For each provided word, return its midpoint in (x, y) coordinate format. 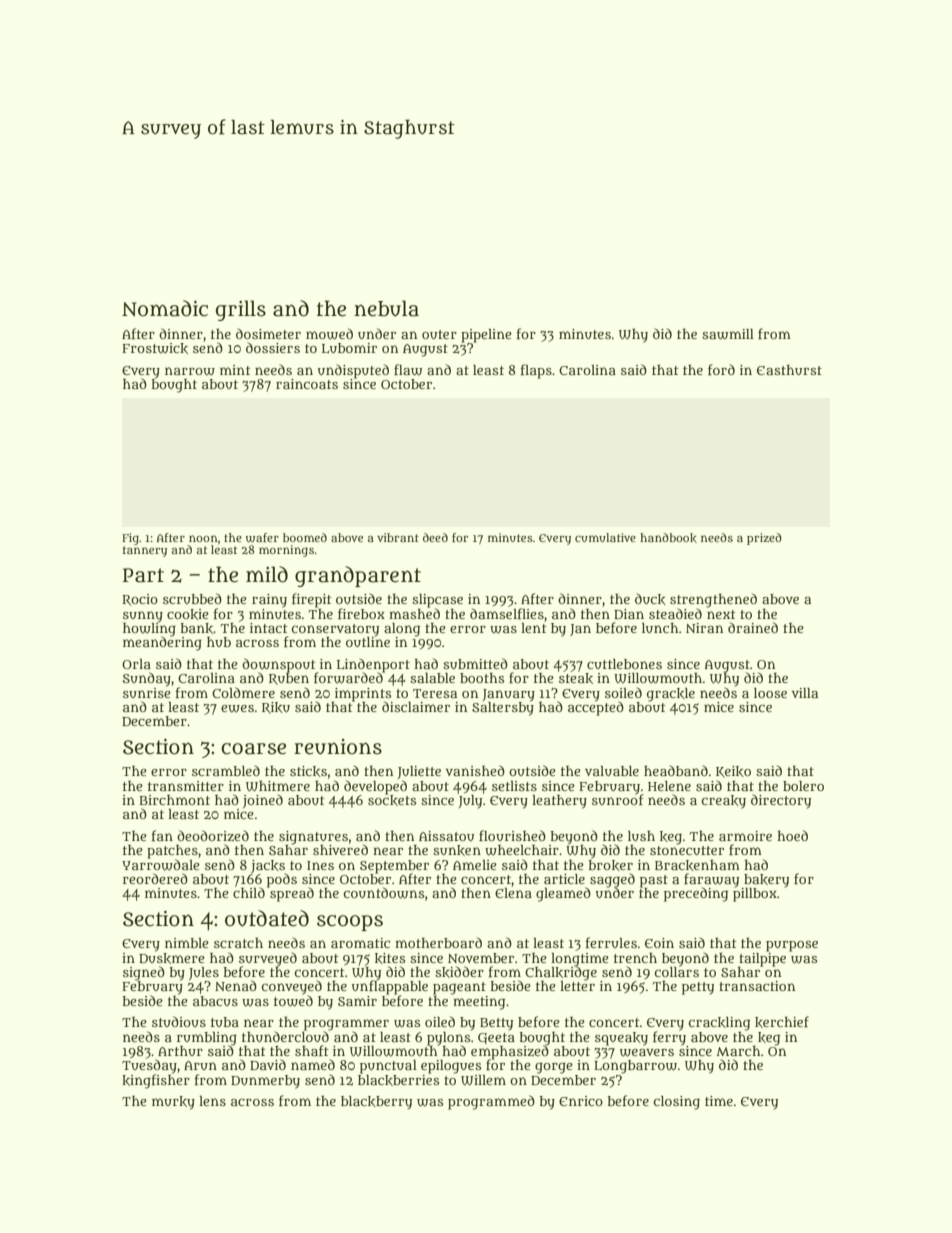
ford (721, 369)
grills (241, 310)
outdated (267, 918)
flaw (408, 370)
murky (173, 1103)
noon (203, 538)
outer (439, 334)
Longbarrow (635, 1067)
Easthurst (789, 370)
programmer (346, 1025)
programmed (491, 1102)
